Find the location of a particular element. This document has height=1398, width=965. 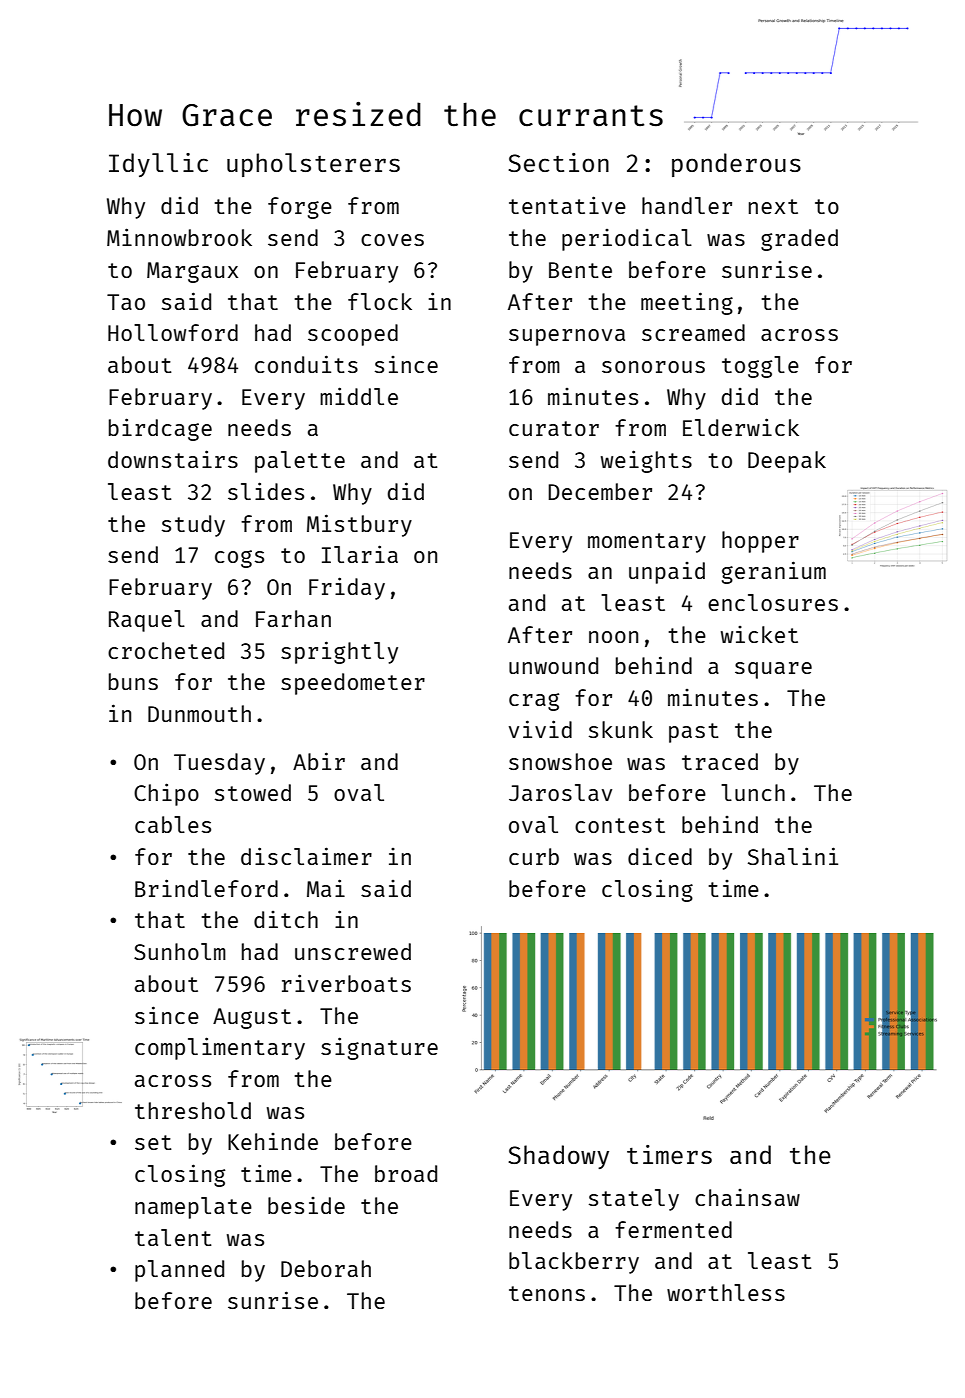

ponderous is located at coordinates (736, 165).
